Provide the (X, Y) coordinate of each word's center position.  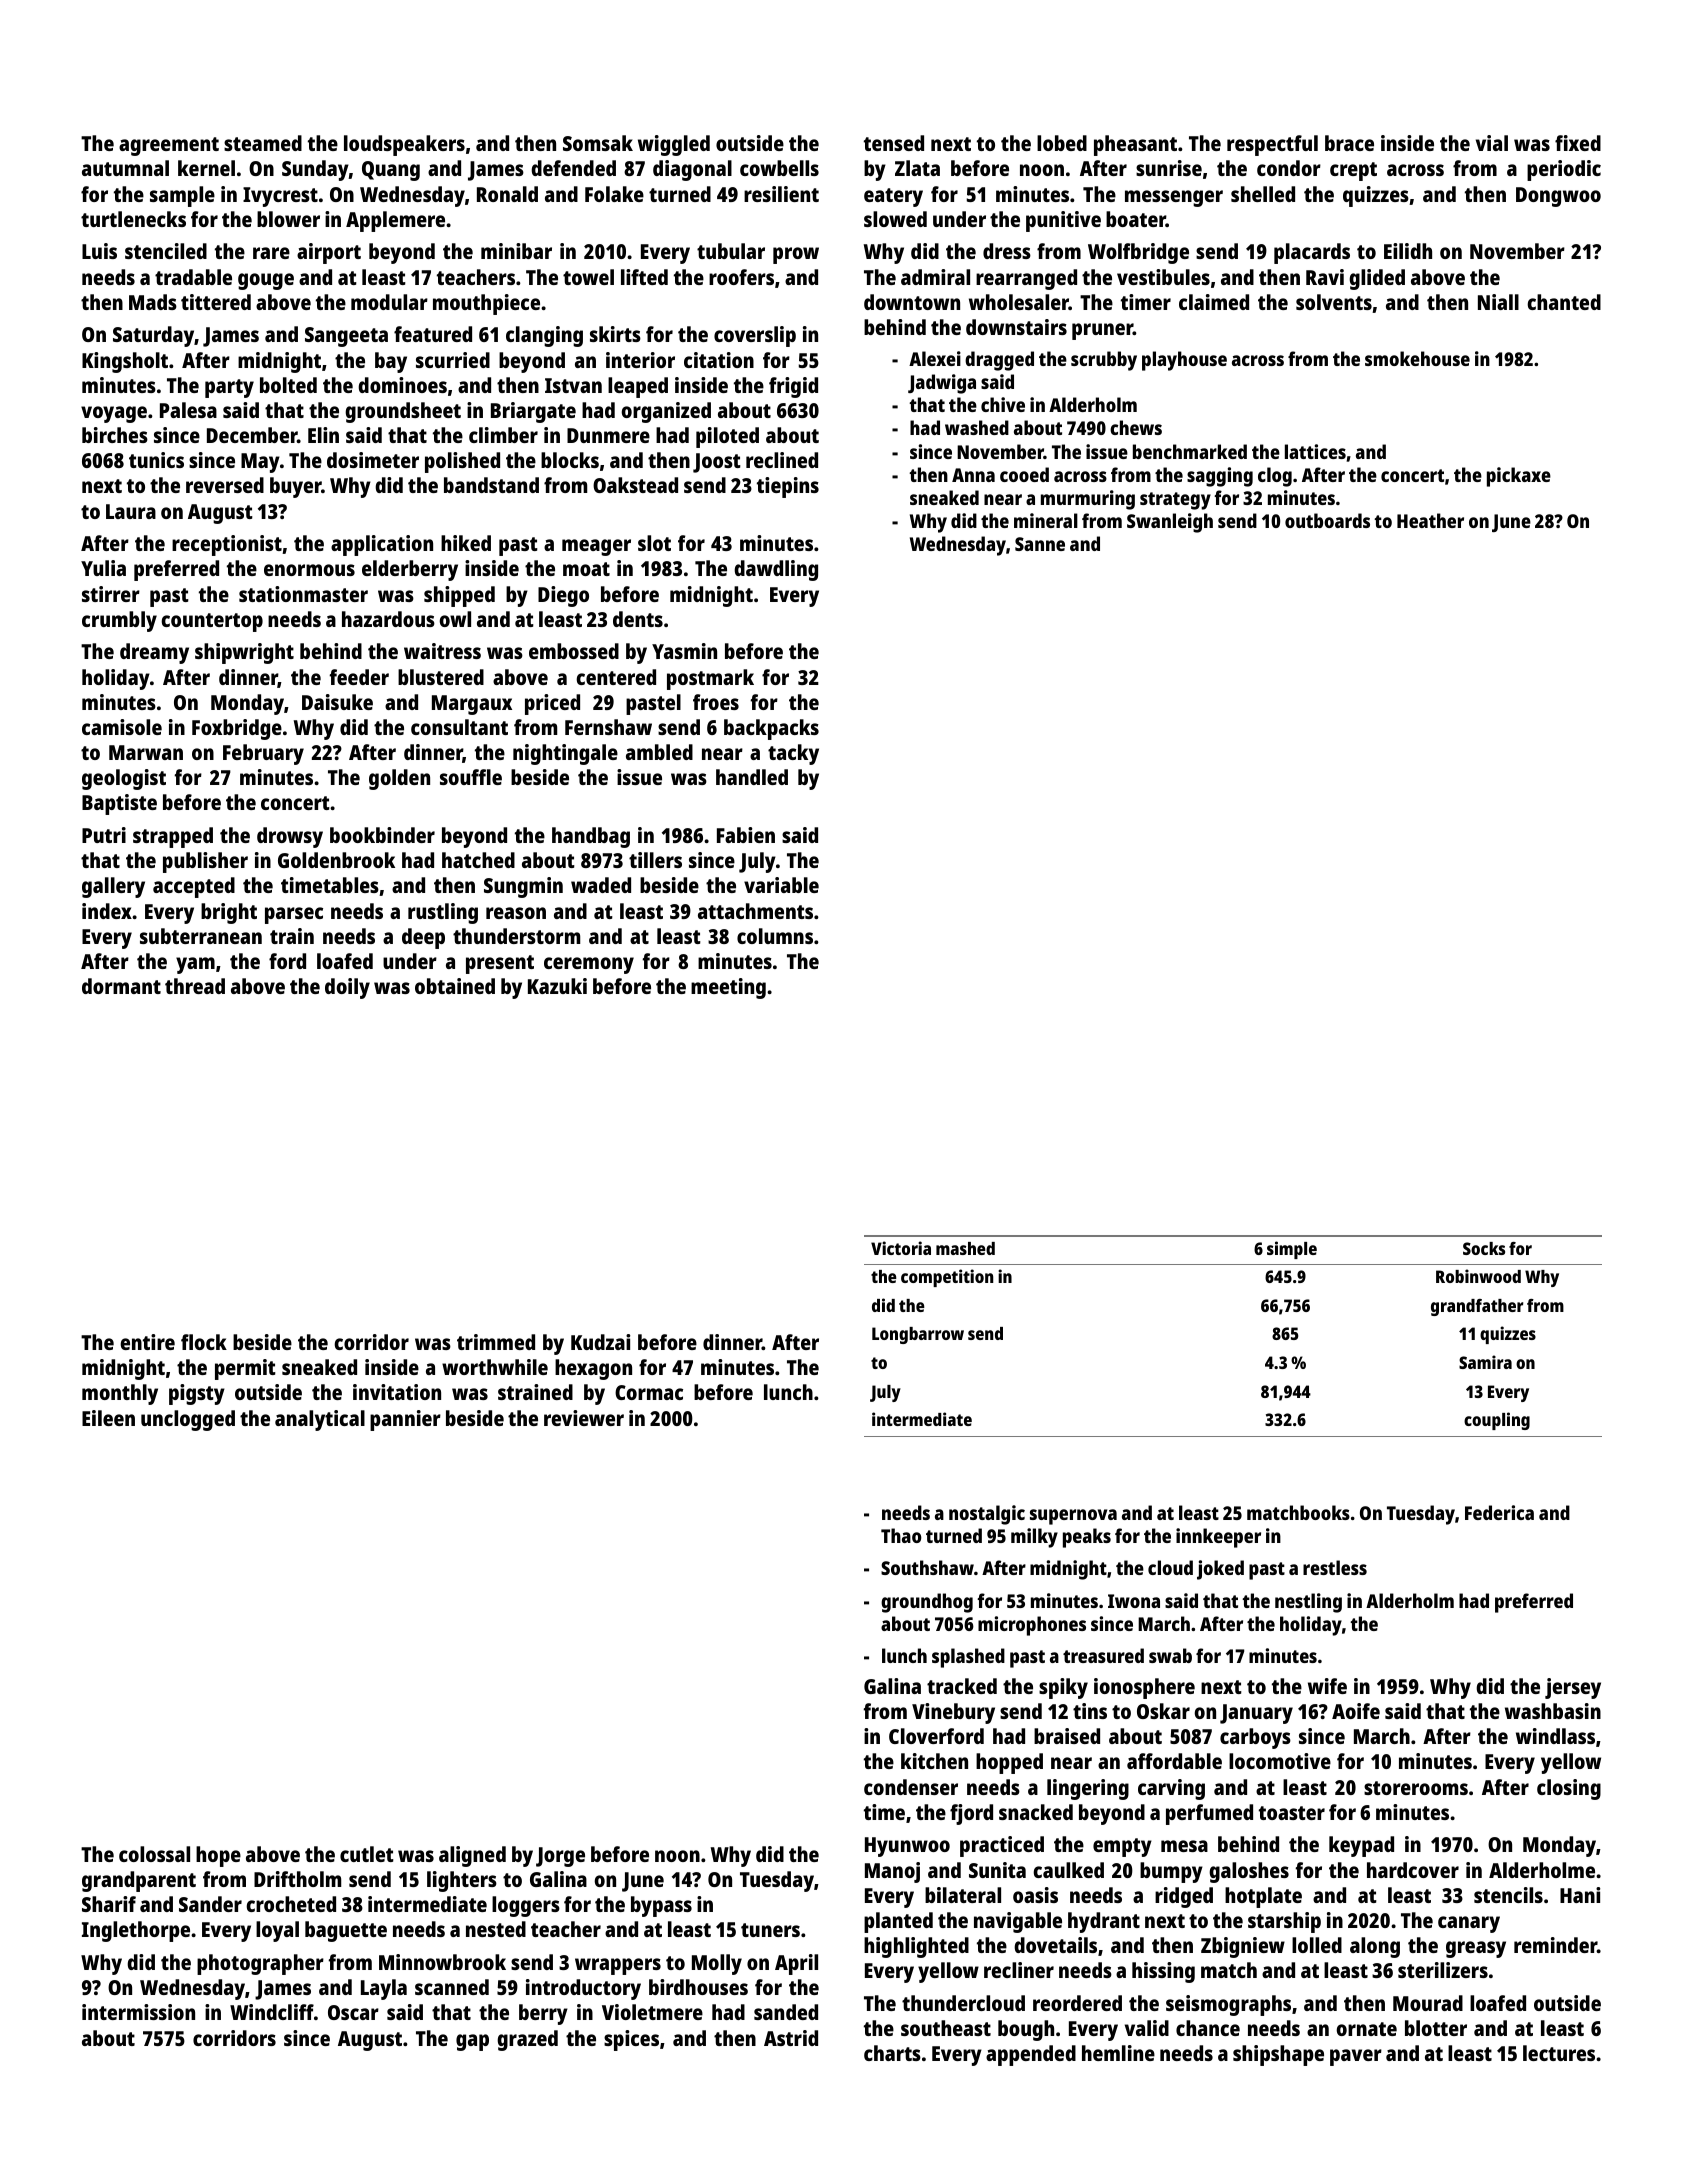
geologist (124, 779)
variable (781, 885)
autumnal (125, 168)
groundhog (927, 1603)
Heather (1430, 520)
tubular (731, 251)
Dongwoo (1558, 197)
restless (1335, 1567)
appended (1031, 2055)
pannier (405, 1420)
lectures (1559, 2053)
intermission (138, 2012)
